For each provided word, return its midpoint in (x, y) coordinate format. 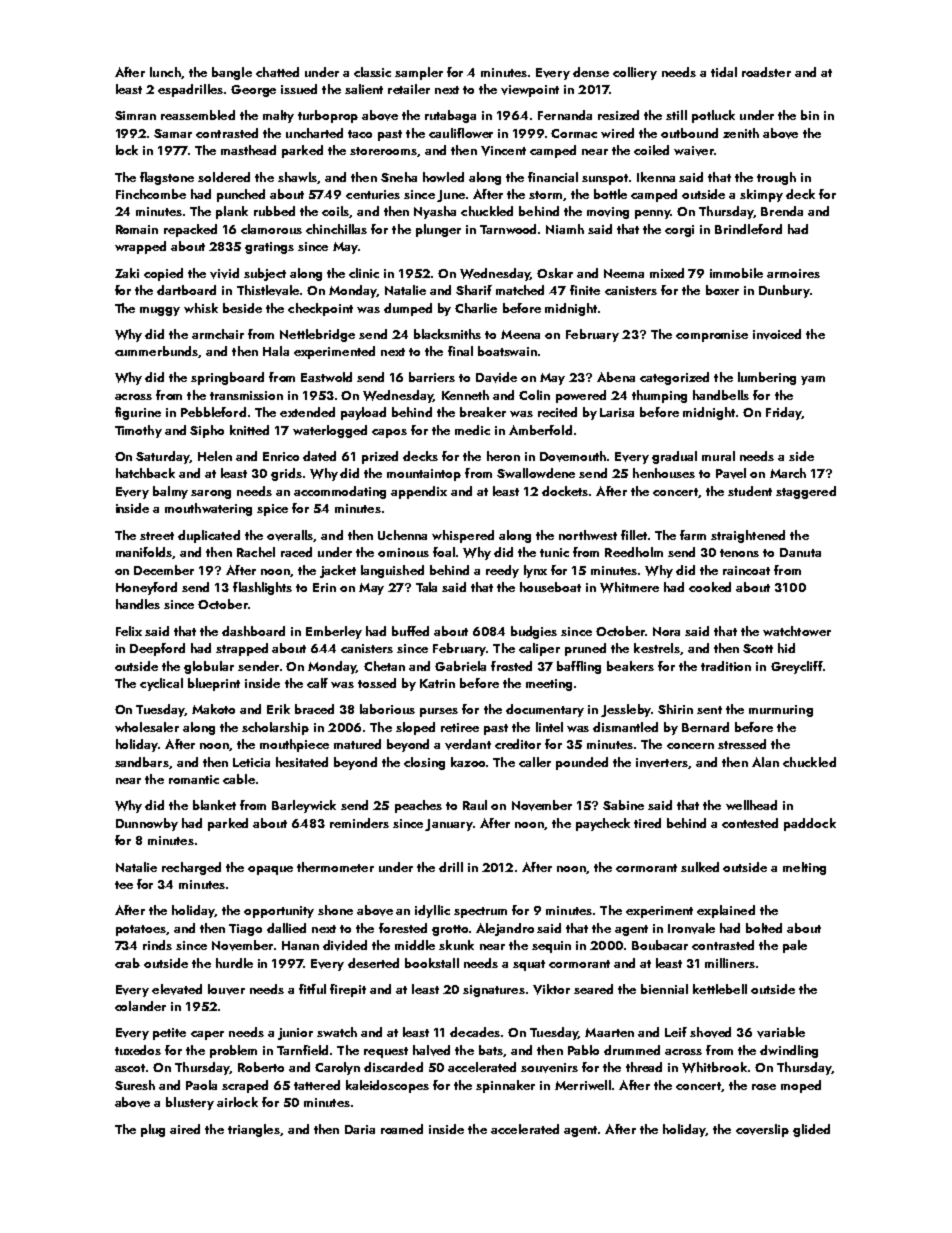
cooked (710, 587)
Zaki (127, 273)
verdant (468, 744)
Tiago (245, 930)
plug (153, 1130)
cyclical (161, 684)
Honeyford (146, 588)
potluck (713, 116)
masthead (248, 150)
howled (443, 177)
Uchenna (402, 535)
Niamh (565, 229)
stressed (742, 744)
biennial (664, 989)
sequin (551, 947)
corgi (679, 231)
